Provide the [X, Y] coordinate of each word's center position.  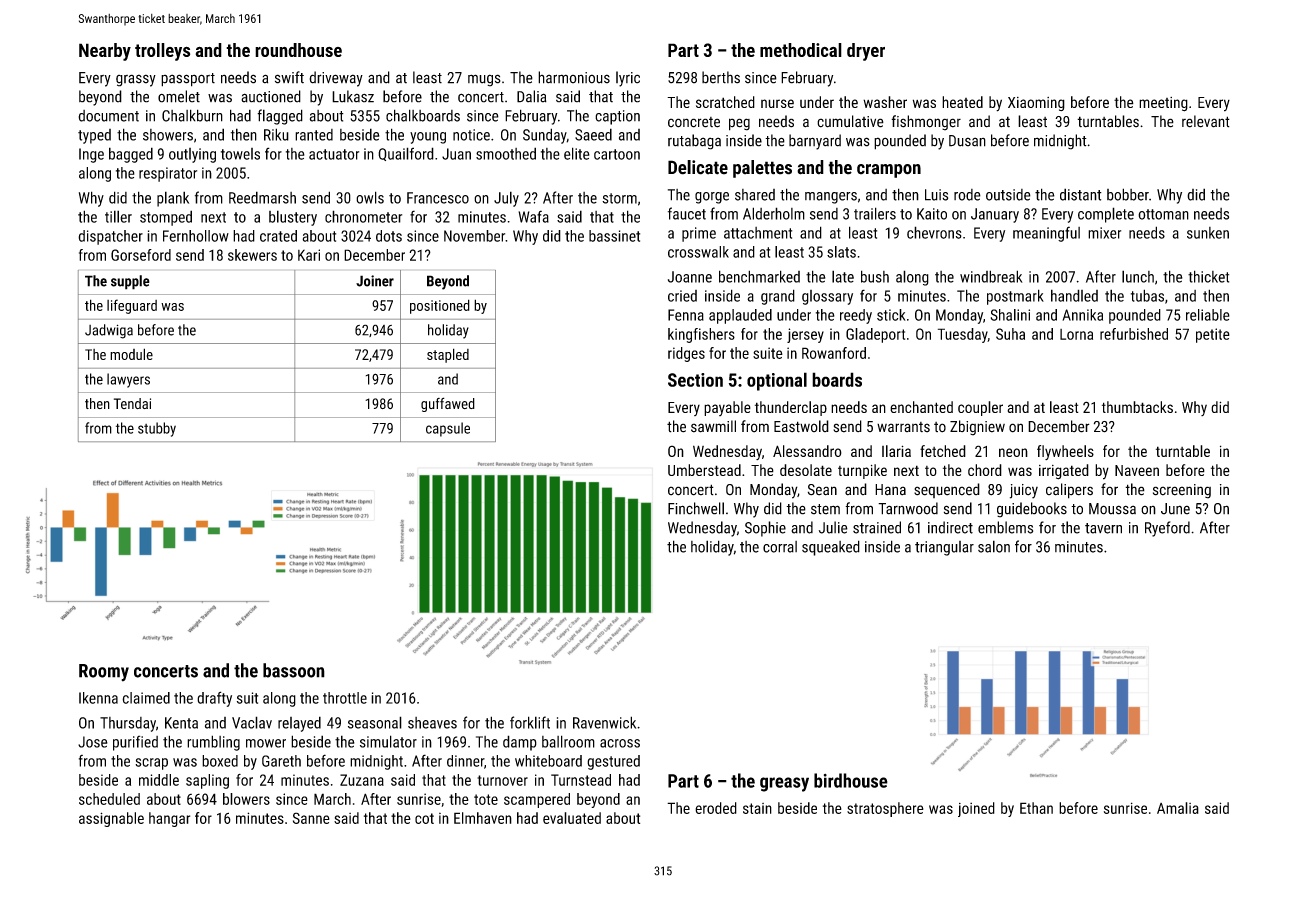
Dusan [967, 141]
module [131, 354]
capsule [448, 429]
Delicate [698, 167]
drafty [214, 699]
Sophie [765, 529]
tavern [1103, 528]
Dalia [532, 96]
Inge [91, 155]
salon [994, 546]
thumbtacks [1137, 407]
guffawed [448, 404]
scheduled [109, 799]
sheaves [432, 723]
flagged [280, 117]
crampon [889, 171]
